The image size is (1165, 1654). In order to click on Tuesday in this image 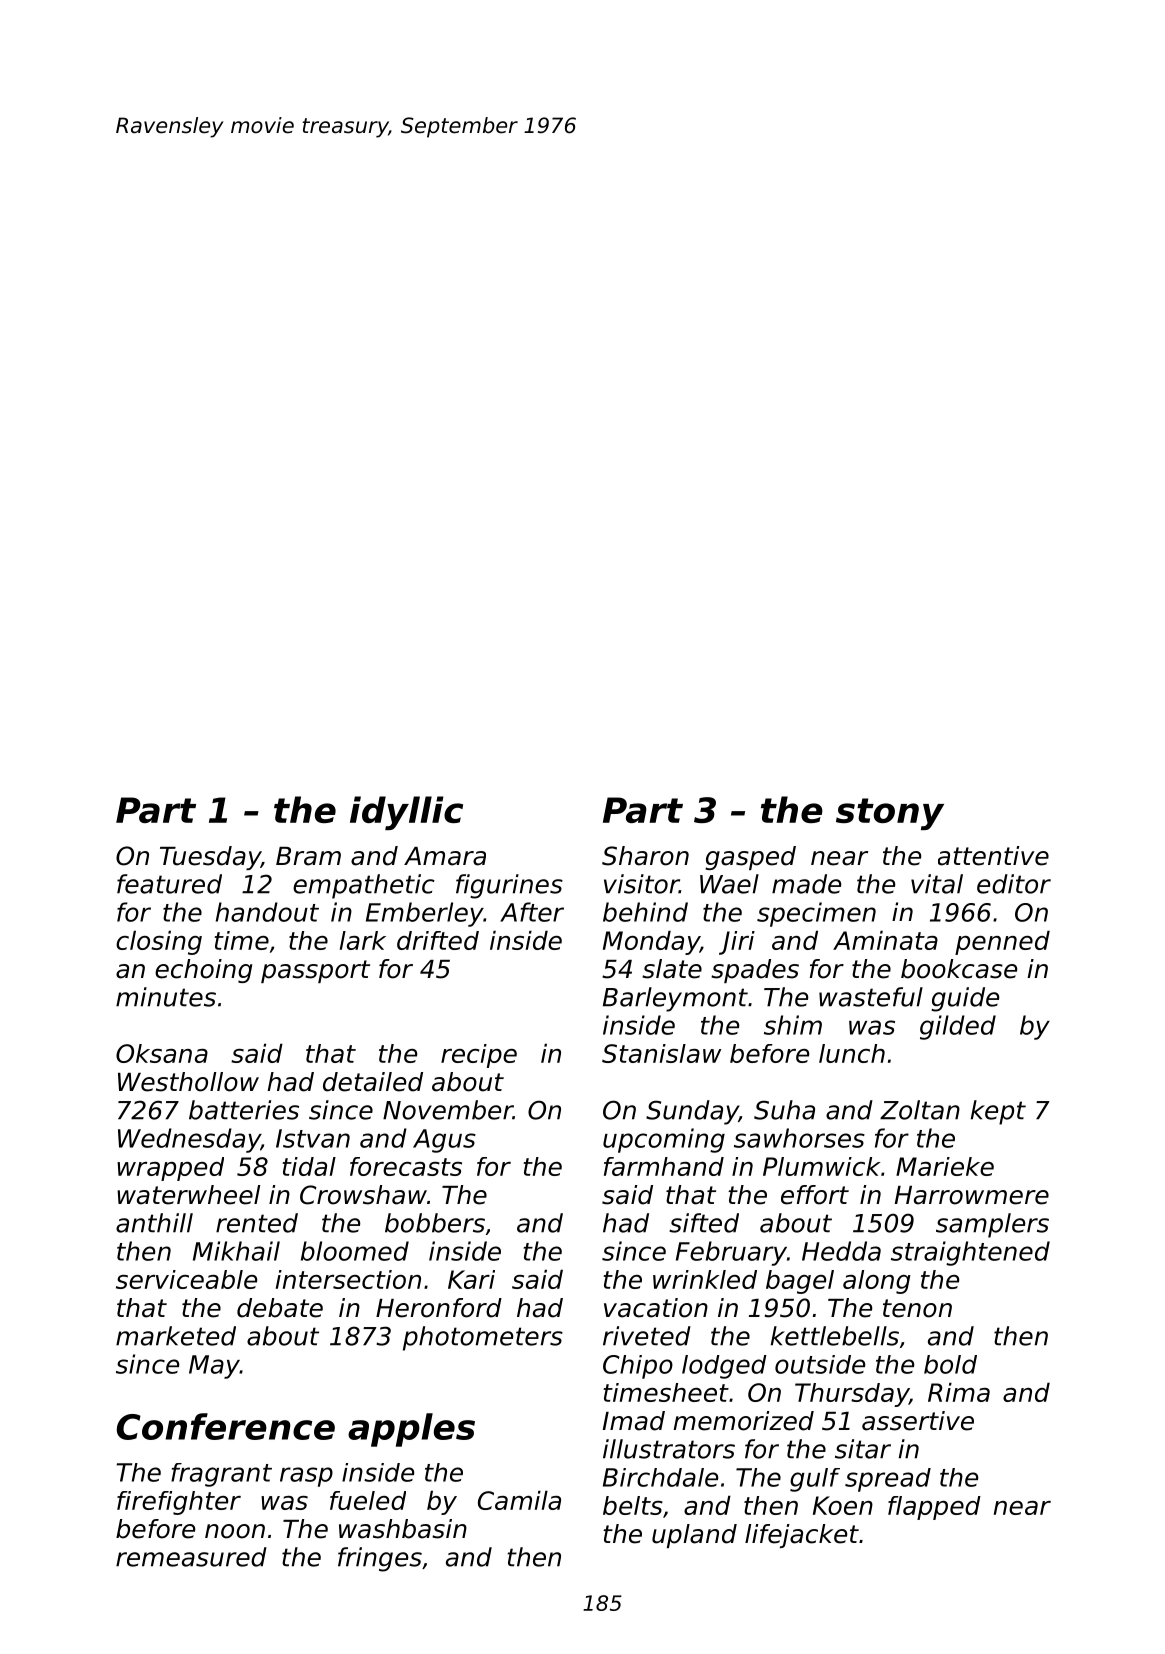, I will do `click(210, 858)`.
